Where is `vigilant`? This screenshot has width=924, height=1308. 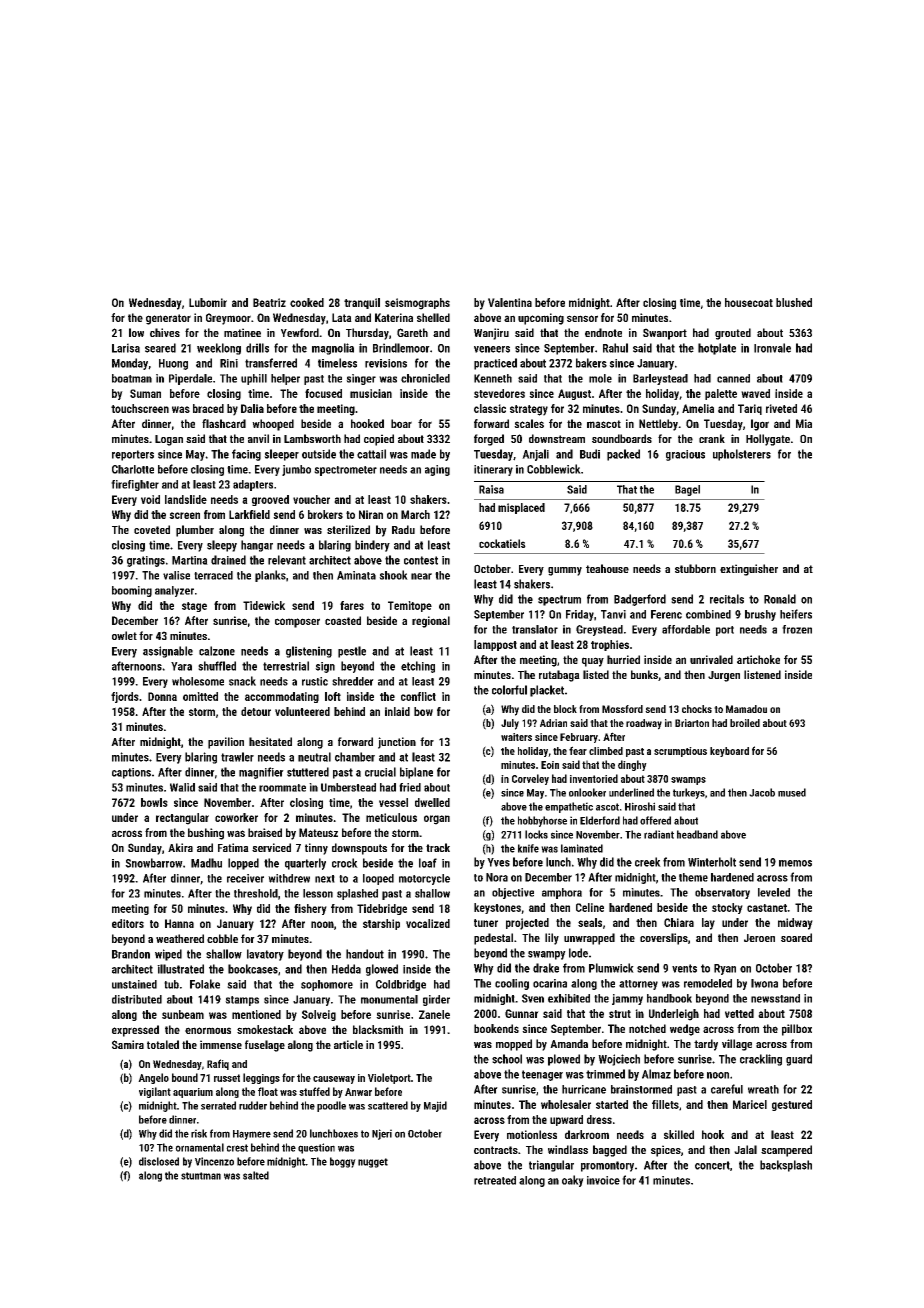 vigilant is located at coordinates (155, 1092).
